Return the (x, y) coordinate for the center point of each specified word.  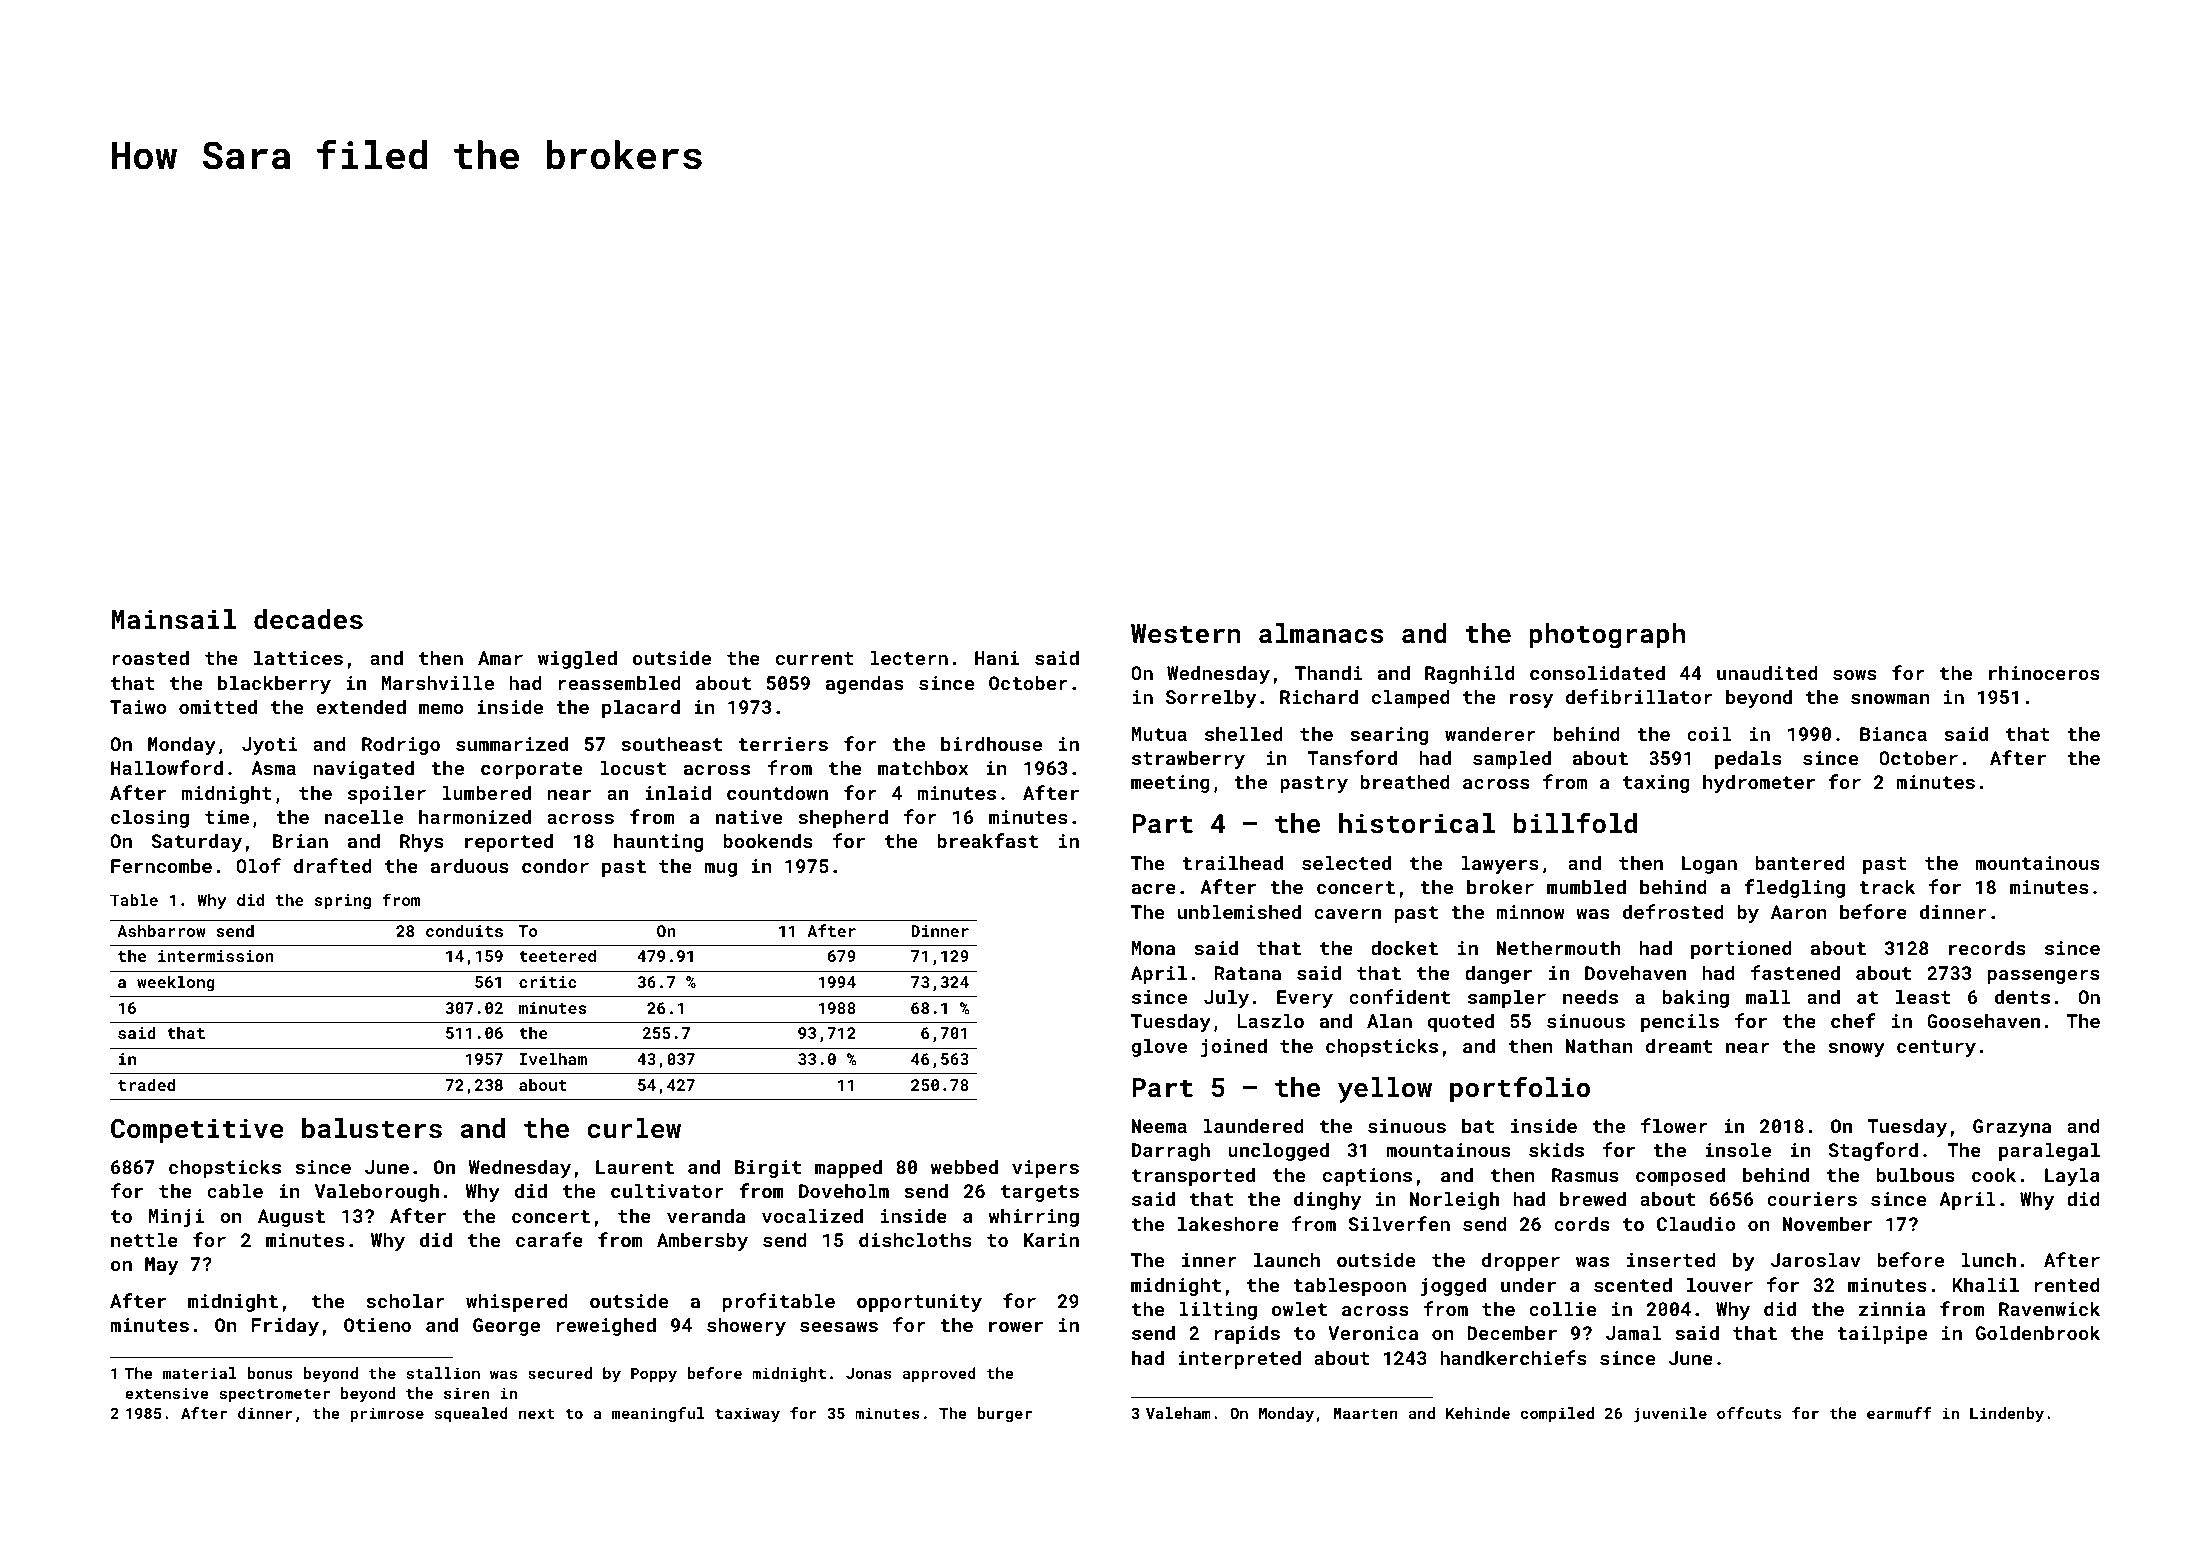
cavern (1347, 914)
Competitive (197, 1131)
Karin (1051, 1240)
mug (720, 870)
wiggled (577, 659)
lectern (909, 657)
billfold (1575, 822)
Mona (1153, 948)
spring (343, 902)
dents (2022, 996)
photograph (1607, 636)
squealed (471, 1414)
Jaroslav (1816, 1259)
